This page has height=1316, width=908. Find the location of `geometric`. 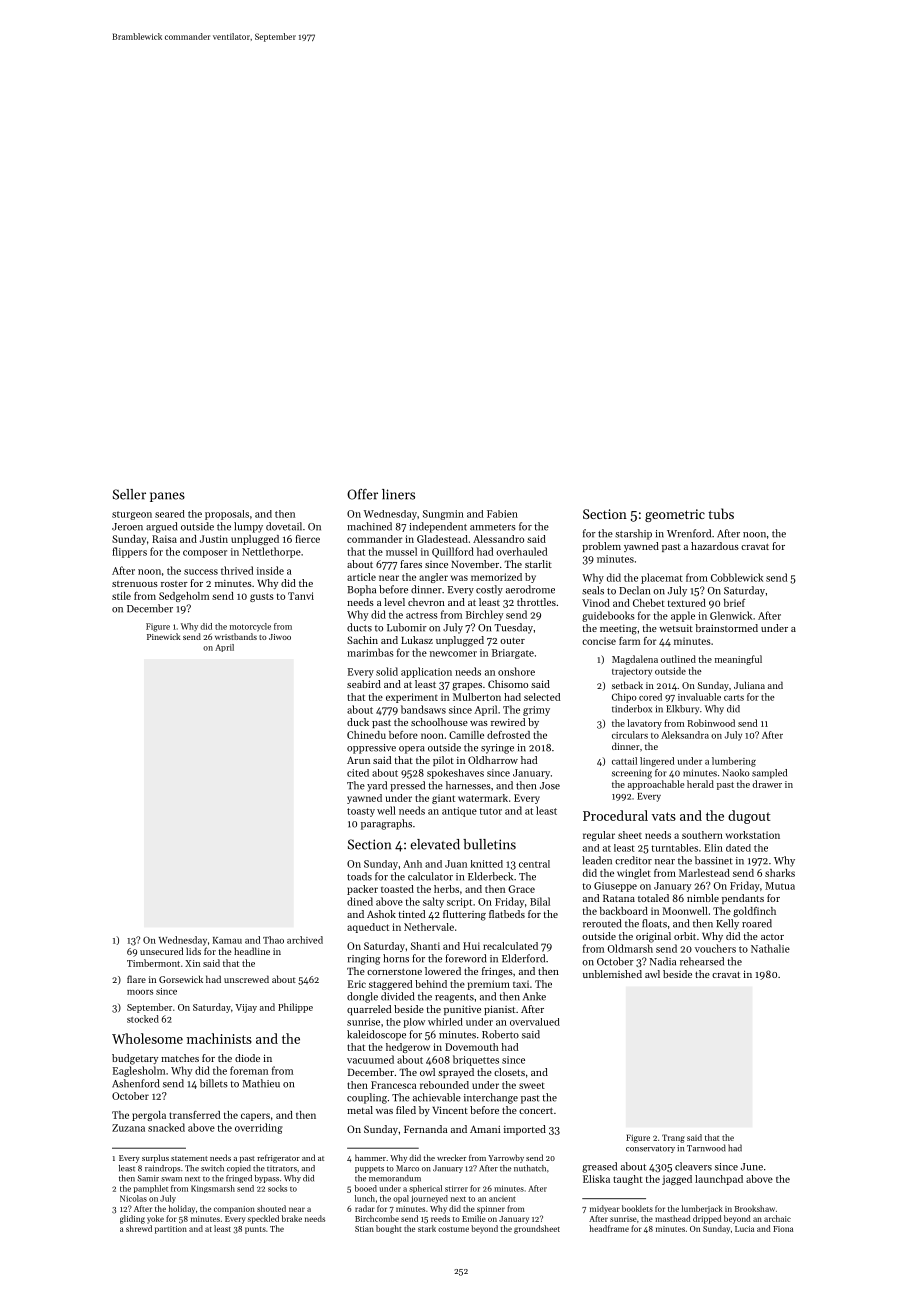

geometric is located at coordinates (675, 515).
